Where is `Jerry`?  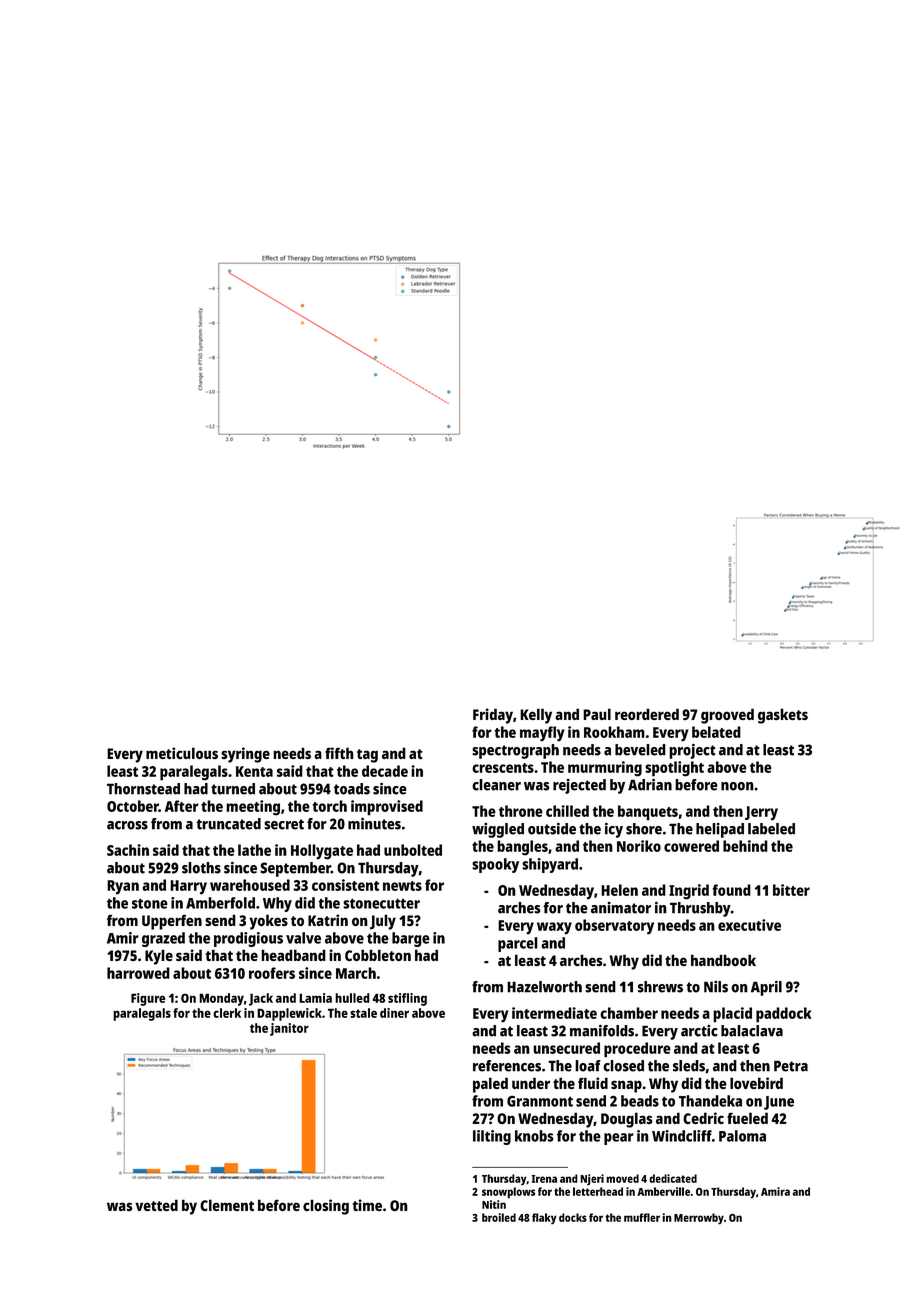 Jerry is located at coordinates (761, 813).
